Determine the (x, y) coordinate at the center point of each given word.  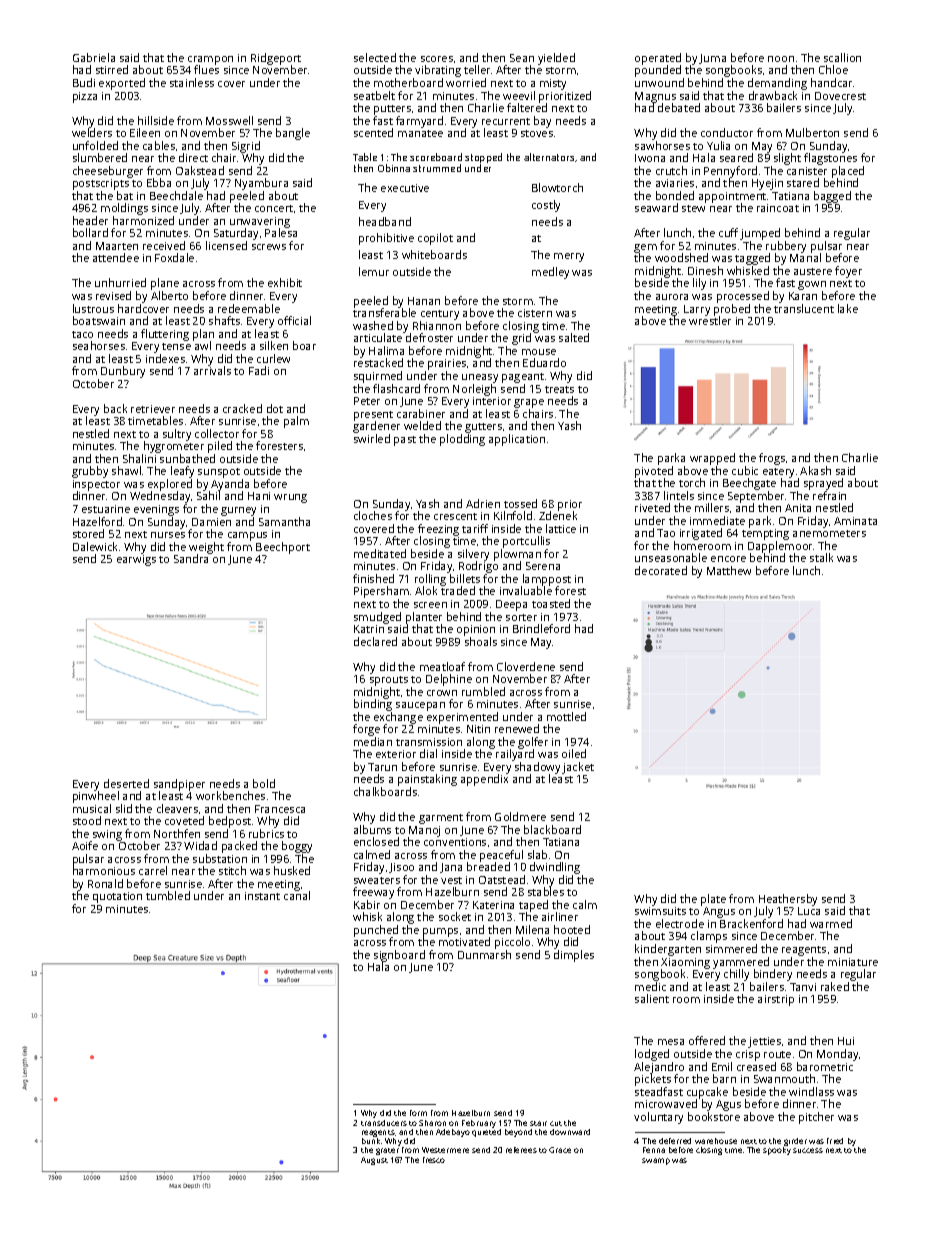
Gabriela (94, 57)
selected (375, 57)
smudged (377, 618)
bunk (371, 1141)
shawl (126, 470)
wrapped (712, 459)
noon (781, 59)
